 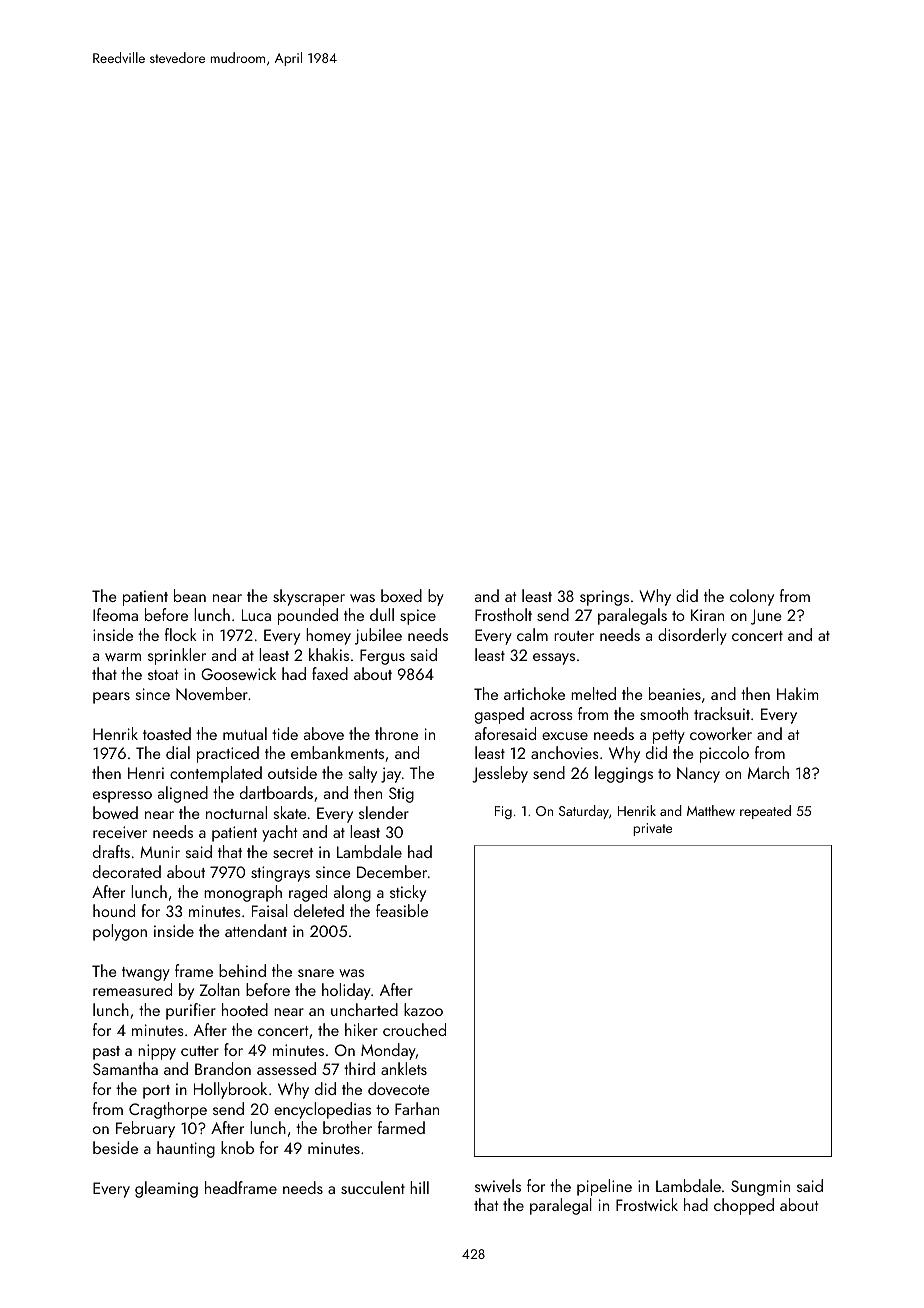 I want to click on Munir, so click(x=160, y=852).
